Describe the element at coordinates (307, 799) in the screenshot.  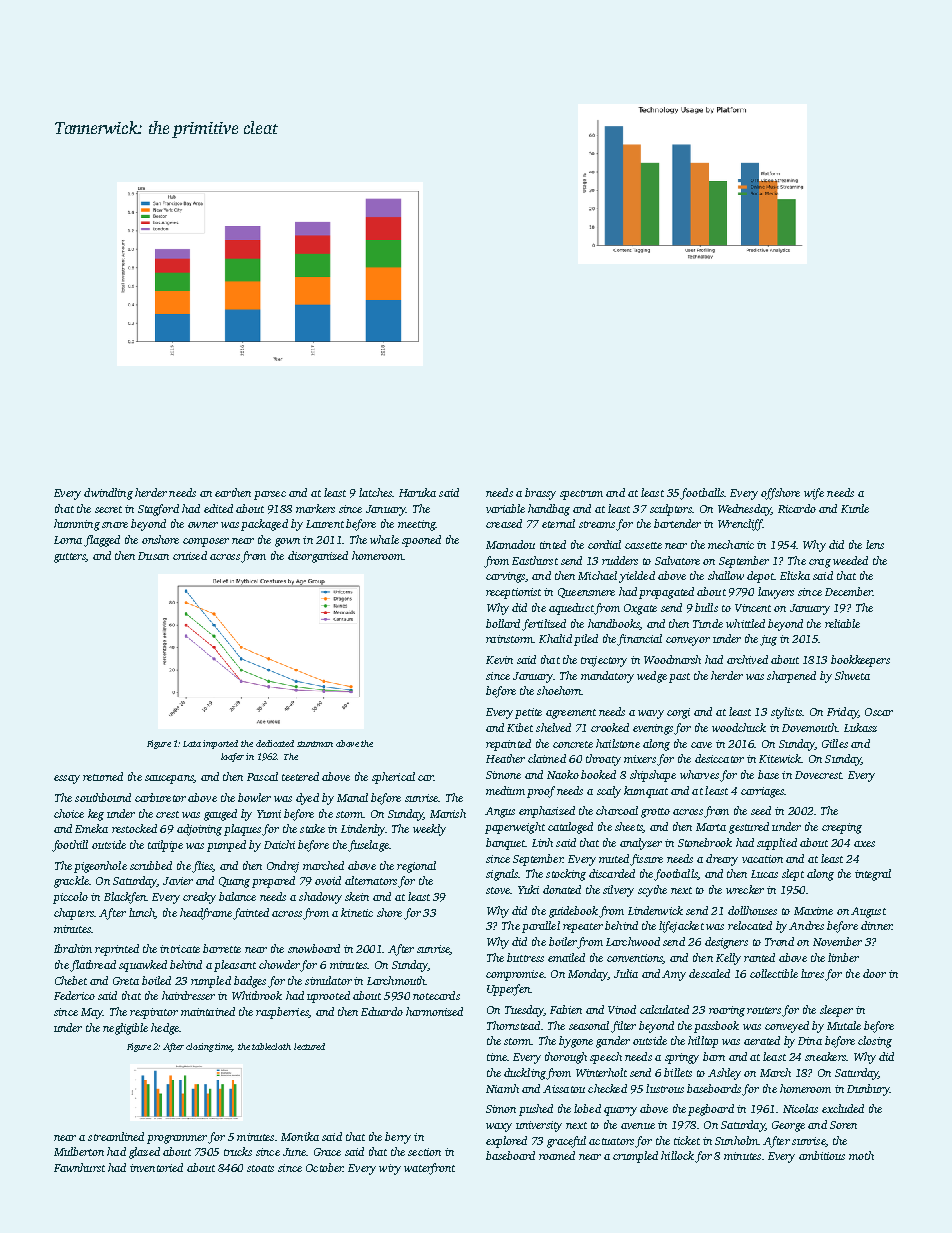
I see `dyed` at that location.
